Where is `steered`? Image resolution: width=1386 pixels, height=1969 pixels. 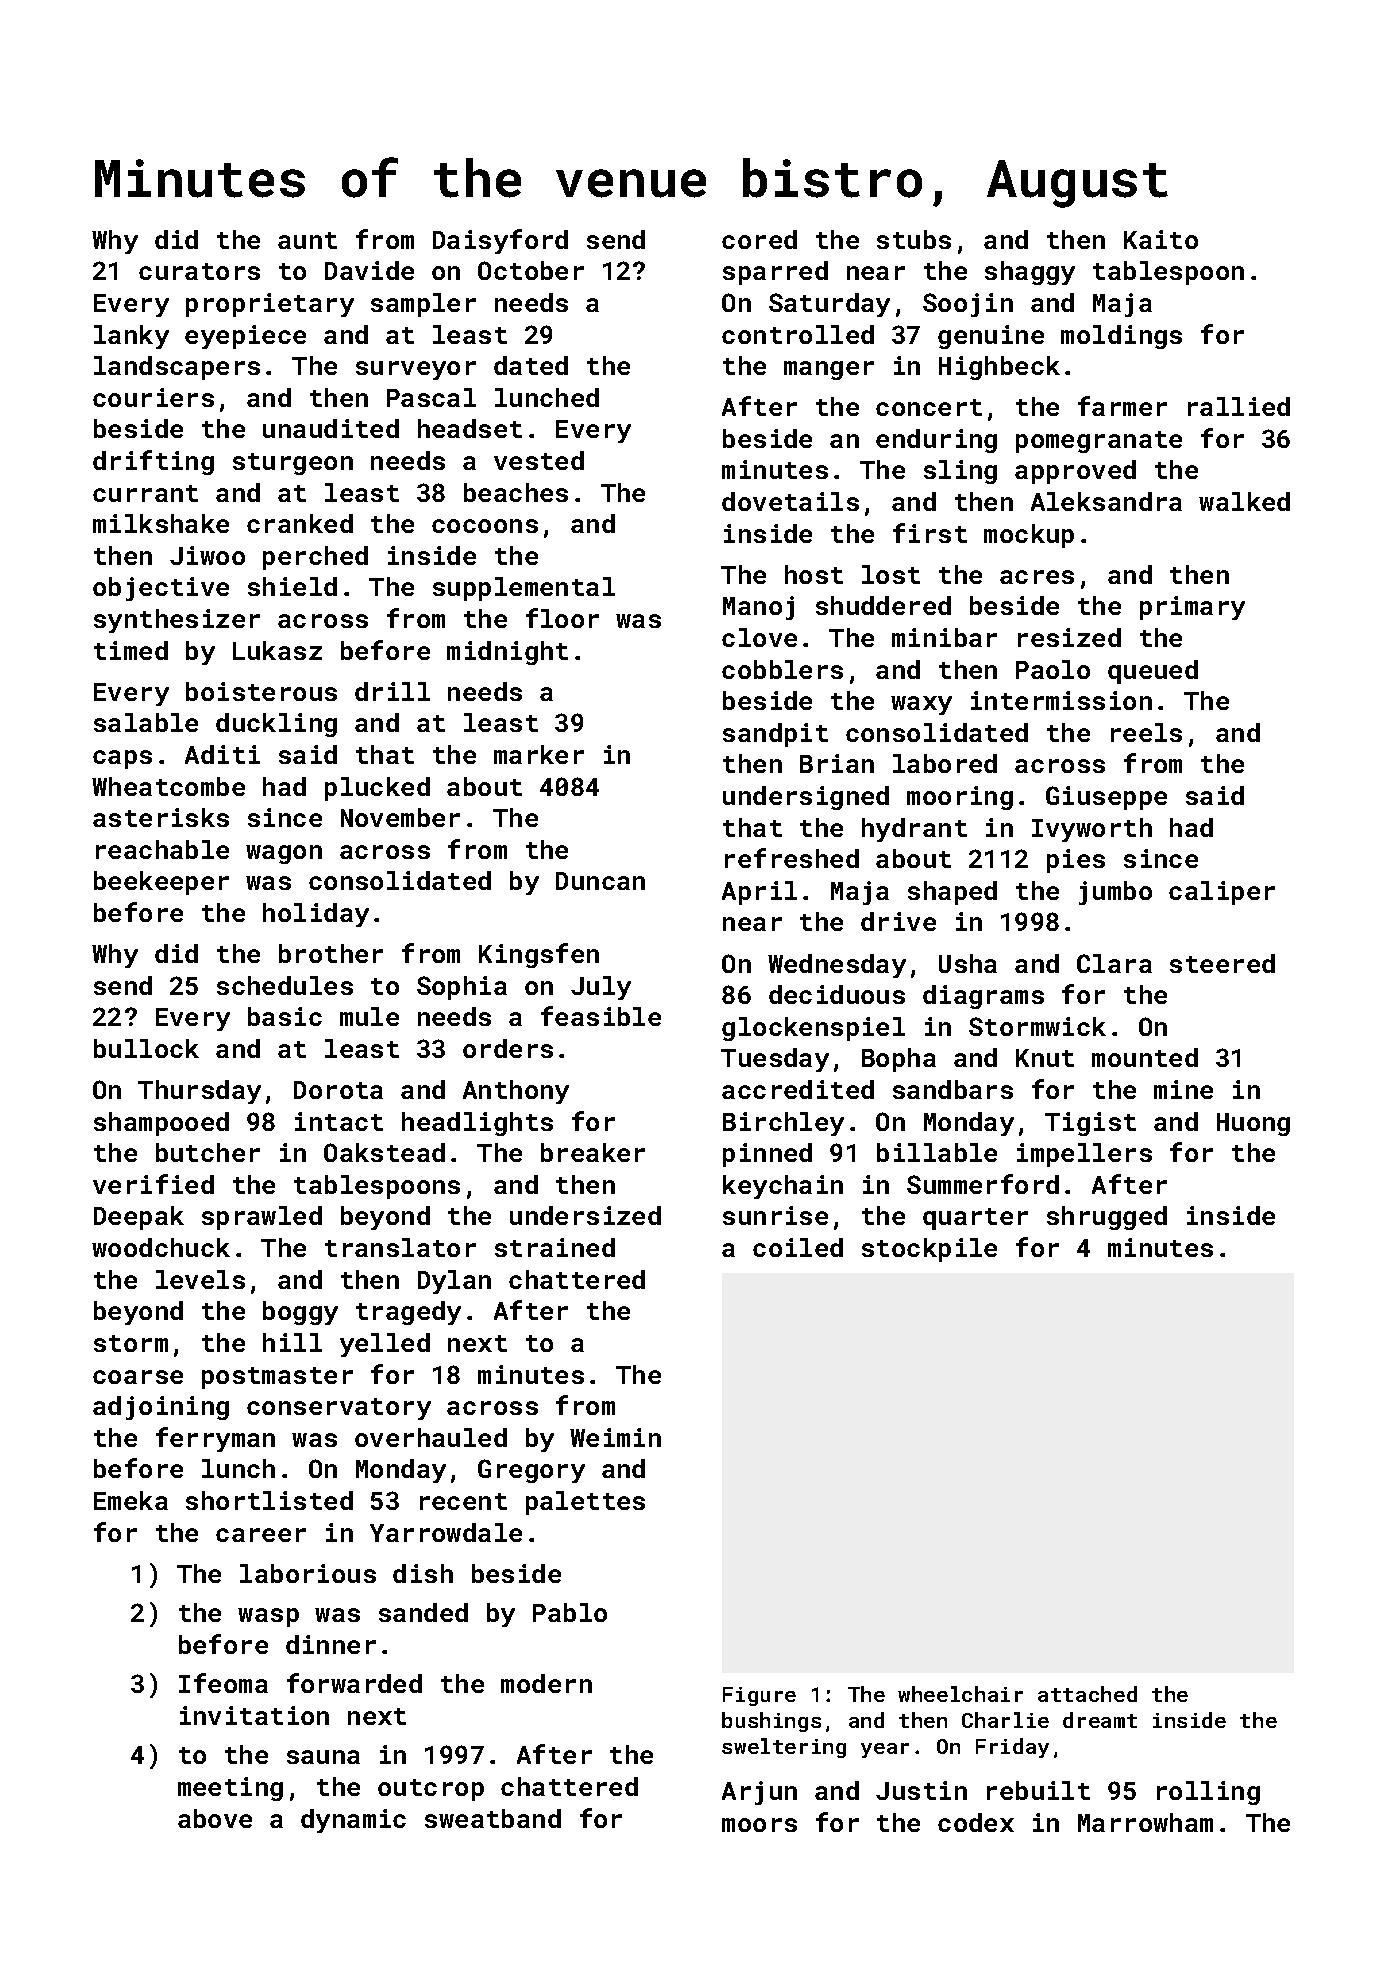
steered is located at coordinates (1222, 963).
